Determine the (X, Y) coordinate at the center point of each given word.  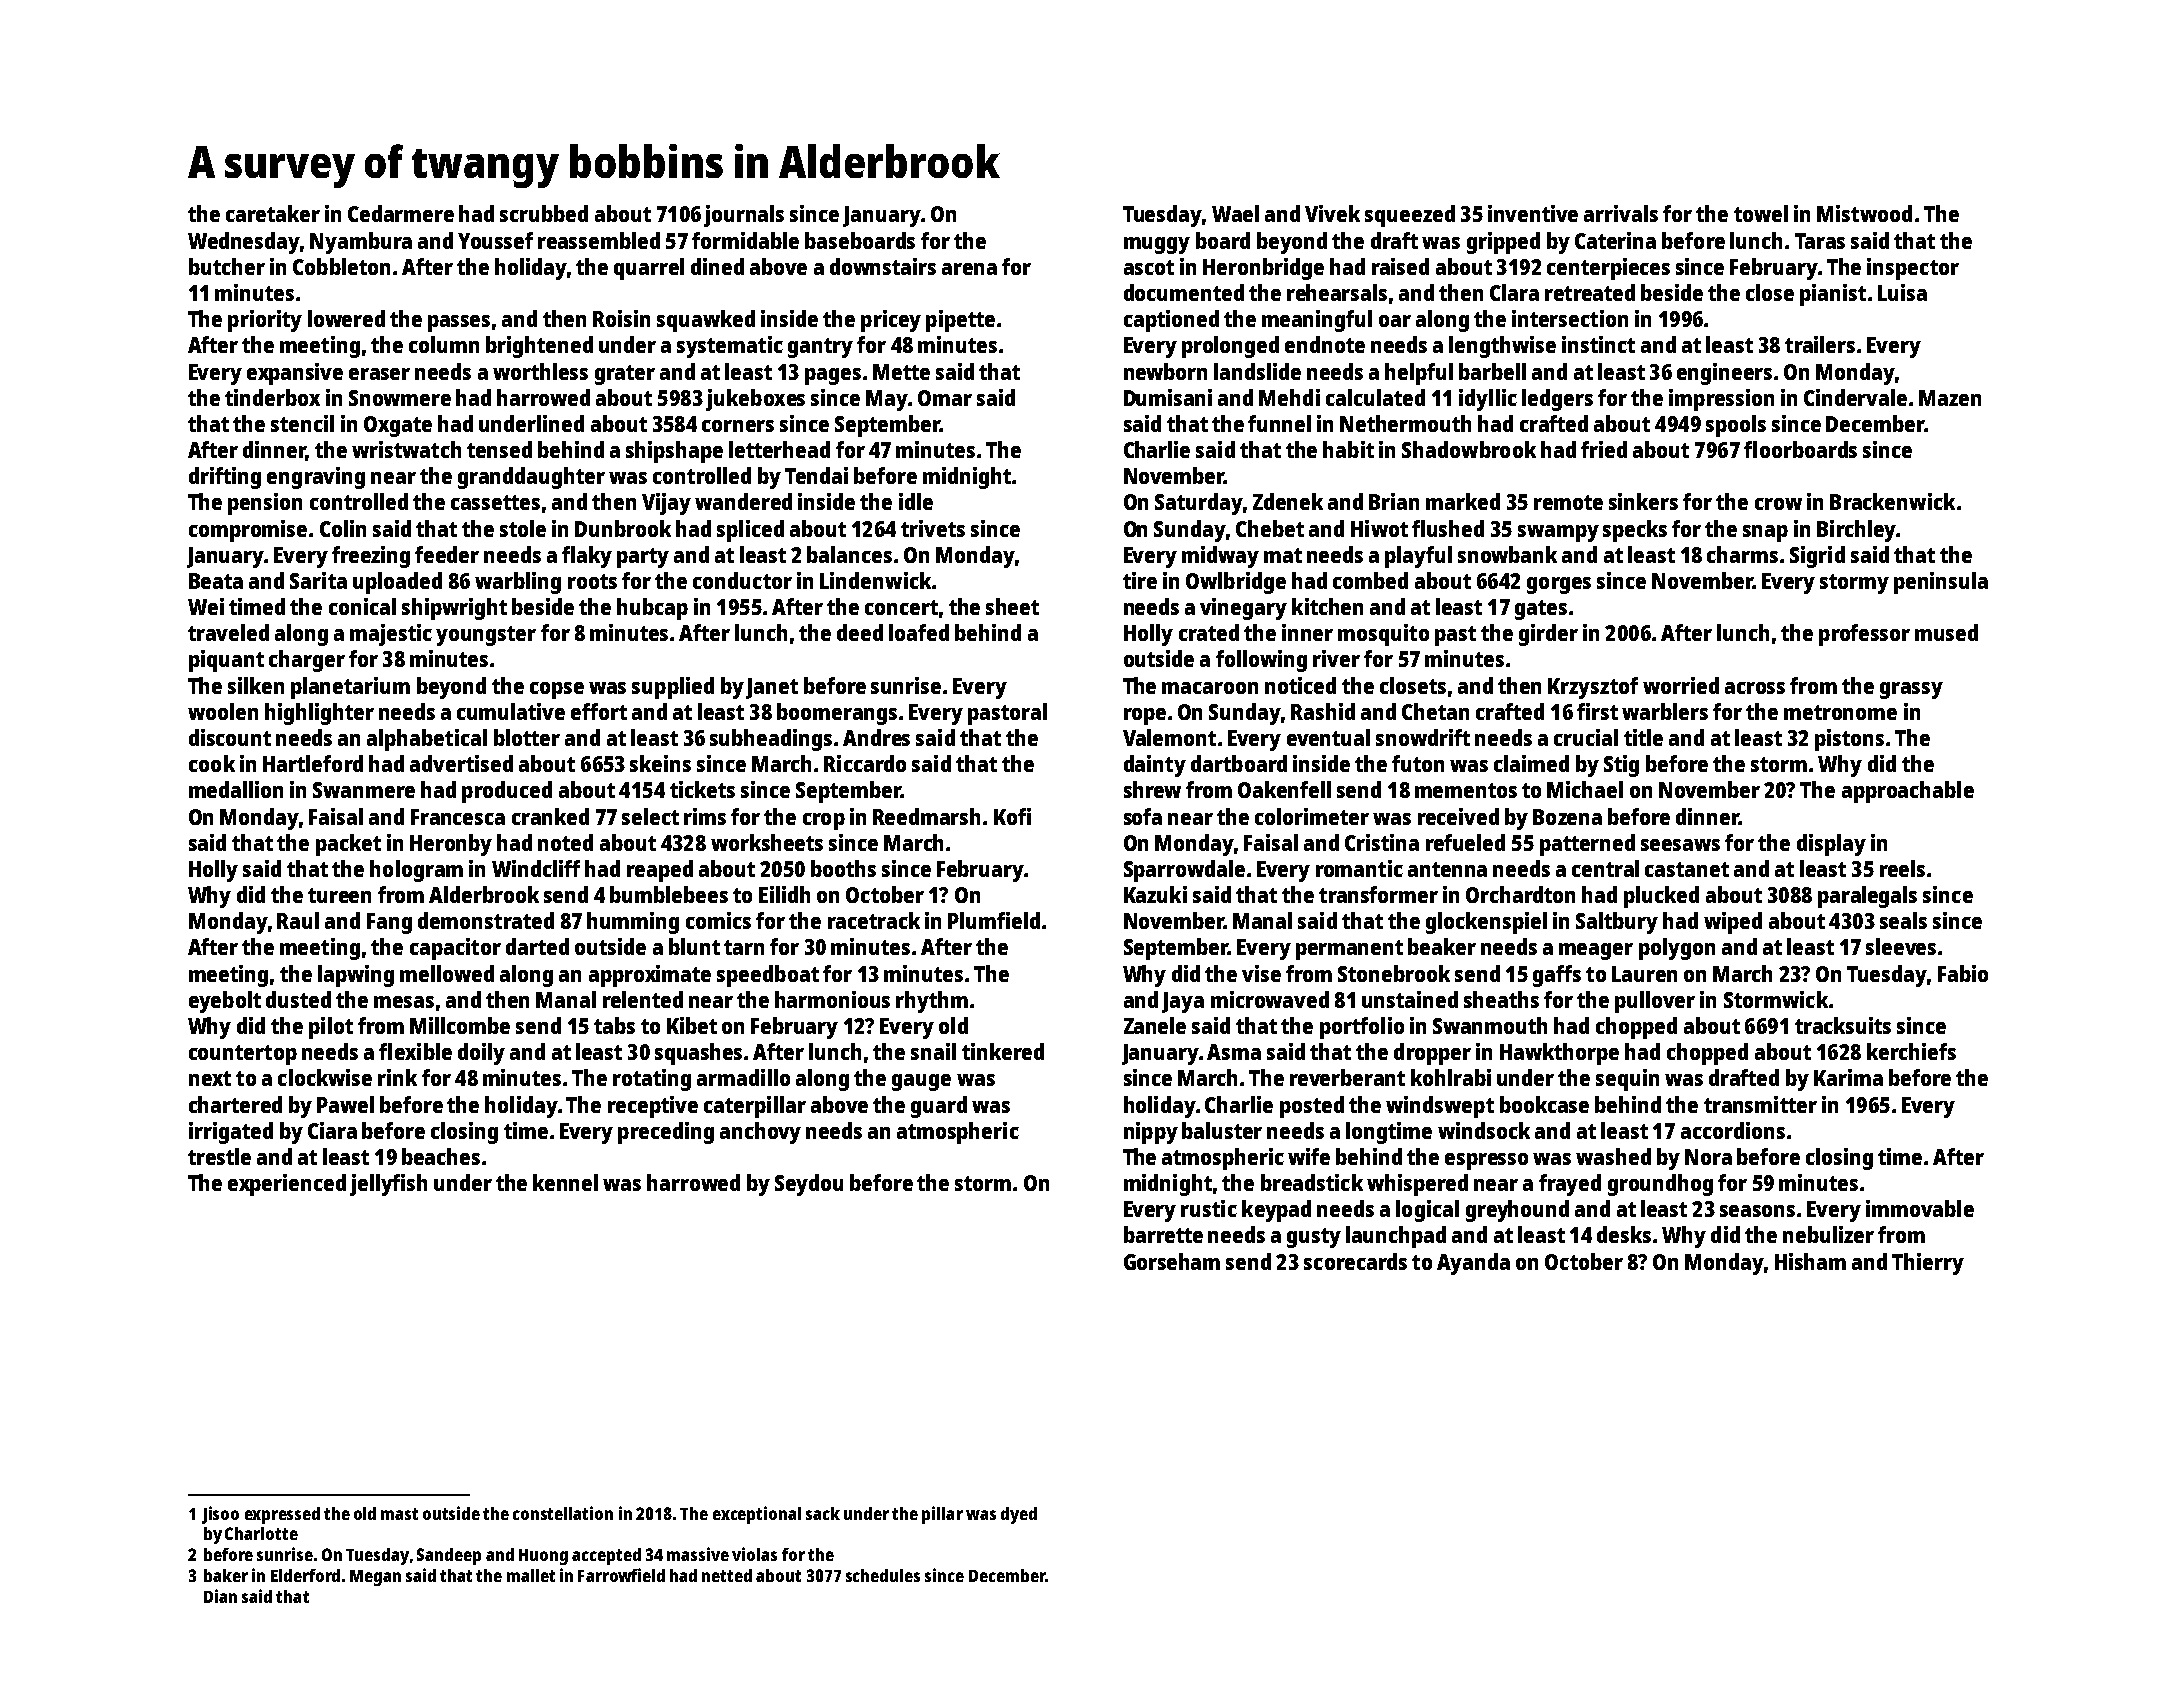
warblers (1665, 711)
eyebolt (225, 1002)
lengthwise (1502, 347)
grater (625, 375)
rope (1145, 716)
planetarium (350, 688)
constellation (563, 1513)
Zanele (1155, 1025)
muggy (1157, 245)
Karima (1848, 1077)
